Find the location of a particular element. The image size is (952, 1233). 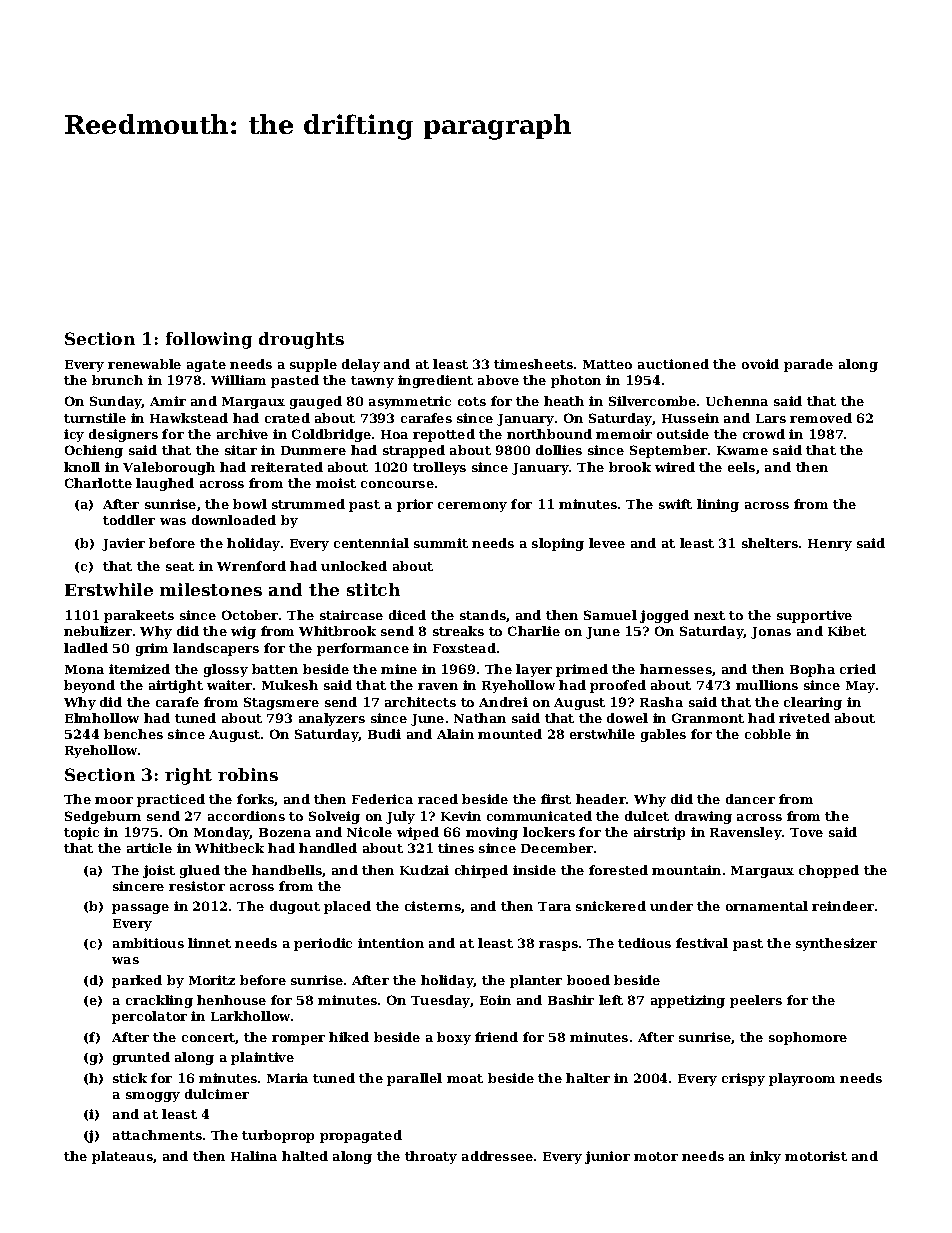

handled is located at coordinates (328, 848).
